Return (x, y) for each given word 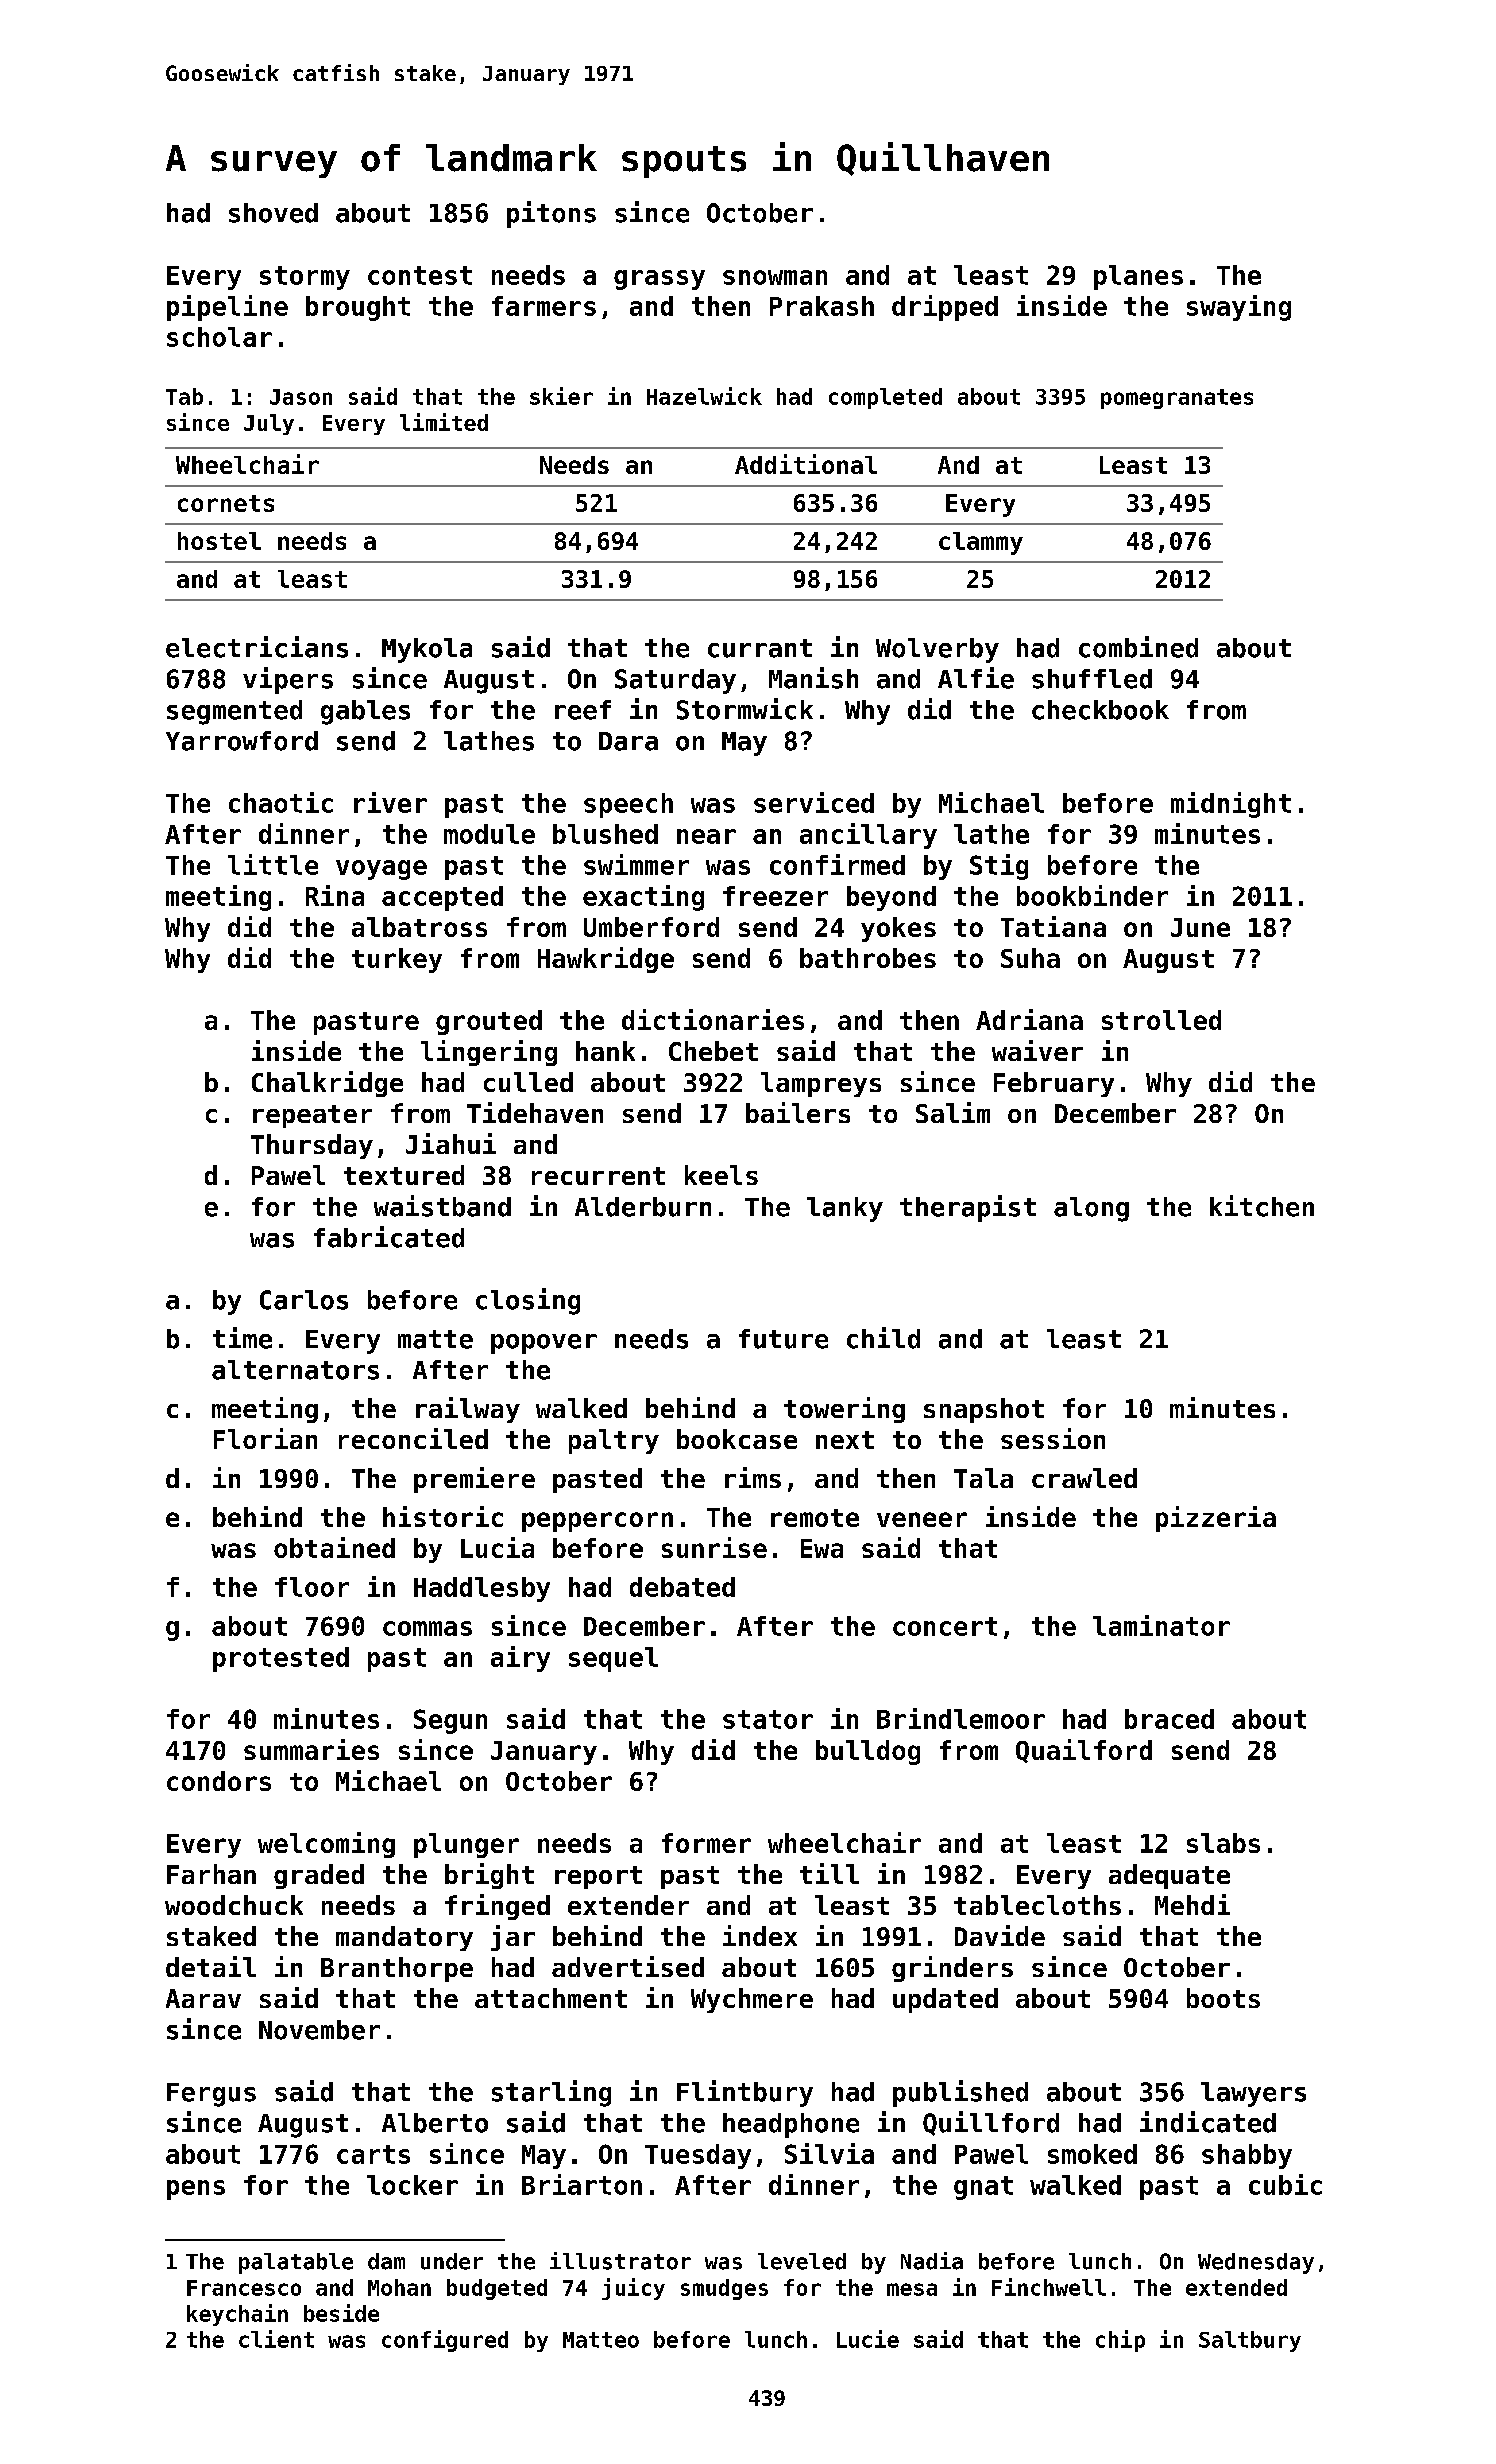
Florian (265, 1438)
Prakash (822, 306)
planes (1138, 277)
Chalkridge (327, 1084)
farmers (544, 306)
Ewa (822, 1548)
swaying (1239, 308)
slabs (1223, 1843)
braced (1169, 1719)
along (1091, 1209)
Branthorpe (397, 1969)
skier (561, 396)
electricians (257, 647)
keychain (237, 2315)
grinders (952, 1969)
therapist (968, 1208)
